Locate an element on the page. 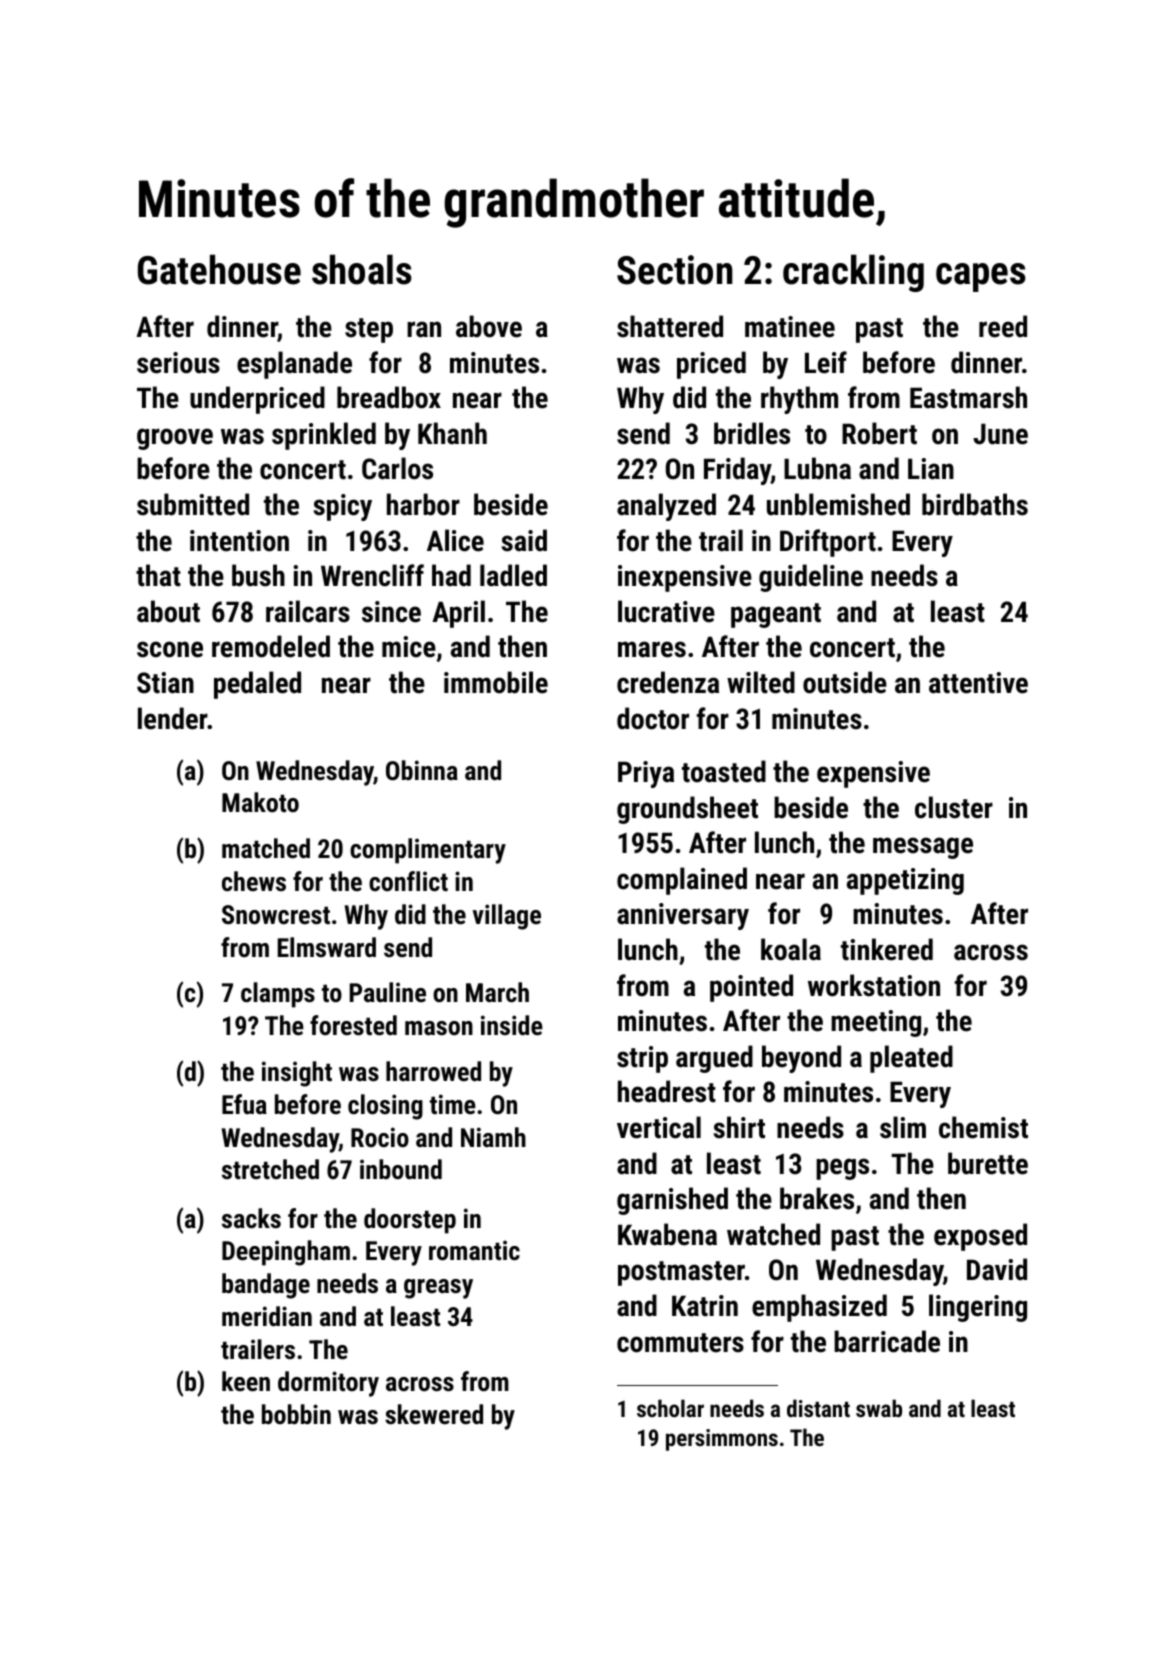 This document has height=1654, width=1165. garnished is located at coordinates (672, 1201).
